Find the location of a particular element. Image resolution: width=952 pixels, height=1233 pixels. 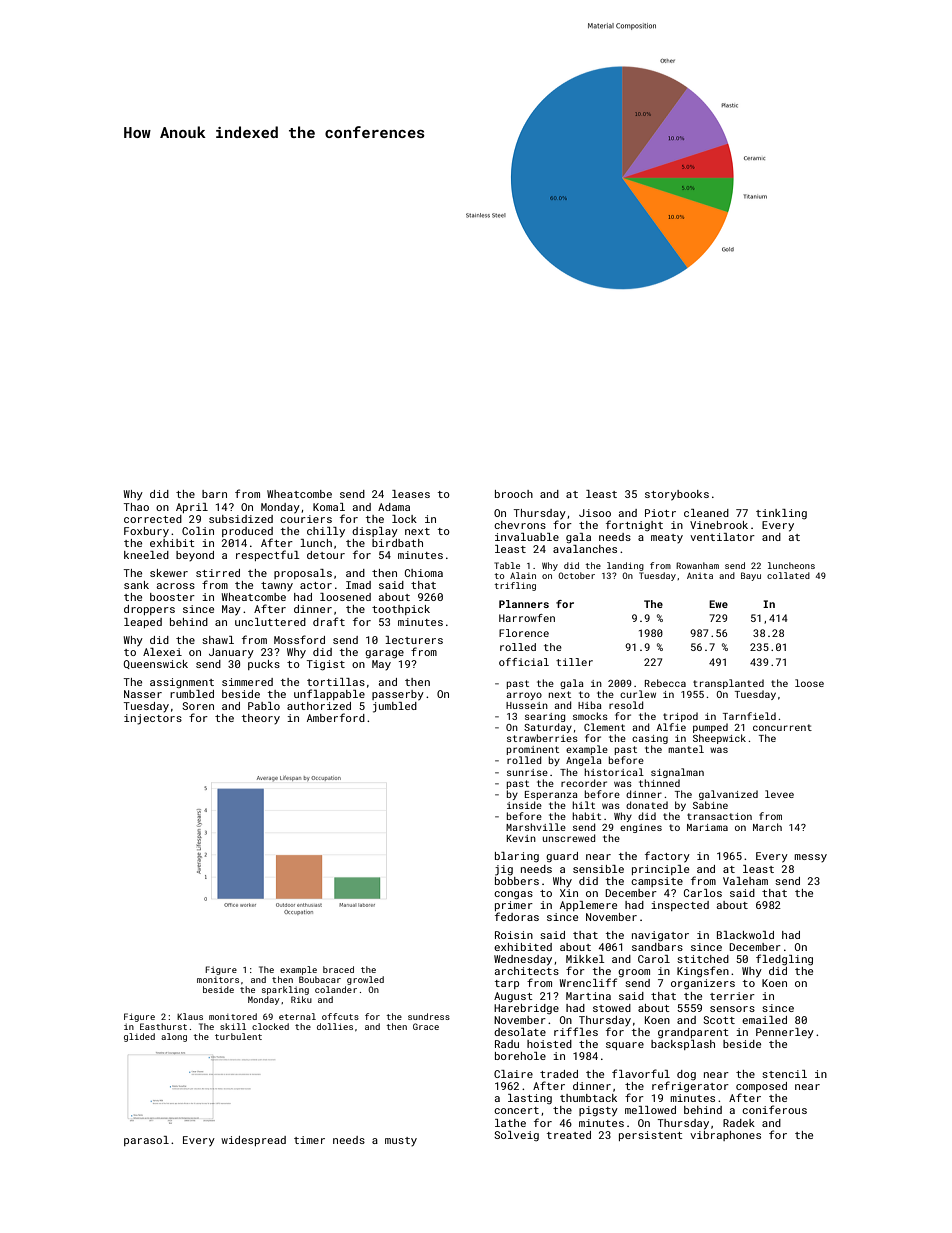

braced is located at coordinates (338, 969).
